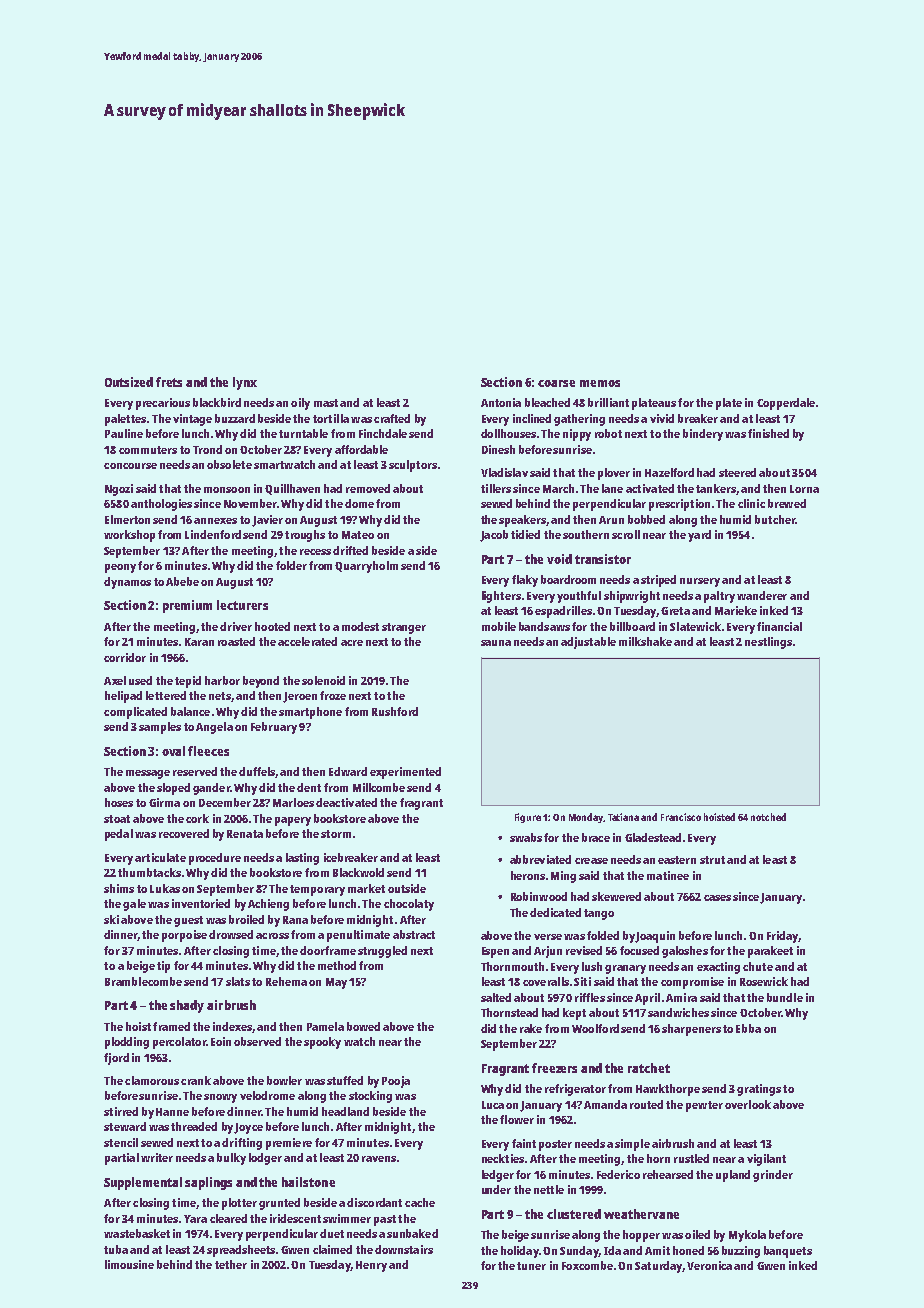  I want to click on solenoid, so click(323, 680).
